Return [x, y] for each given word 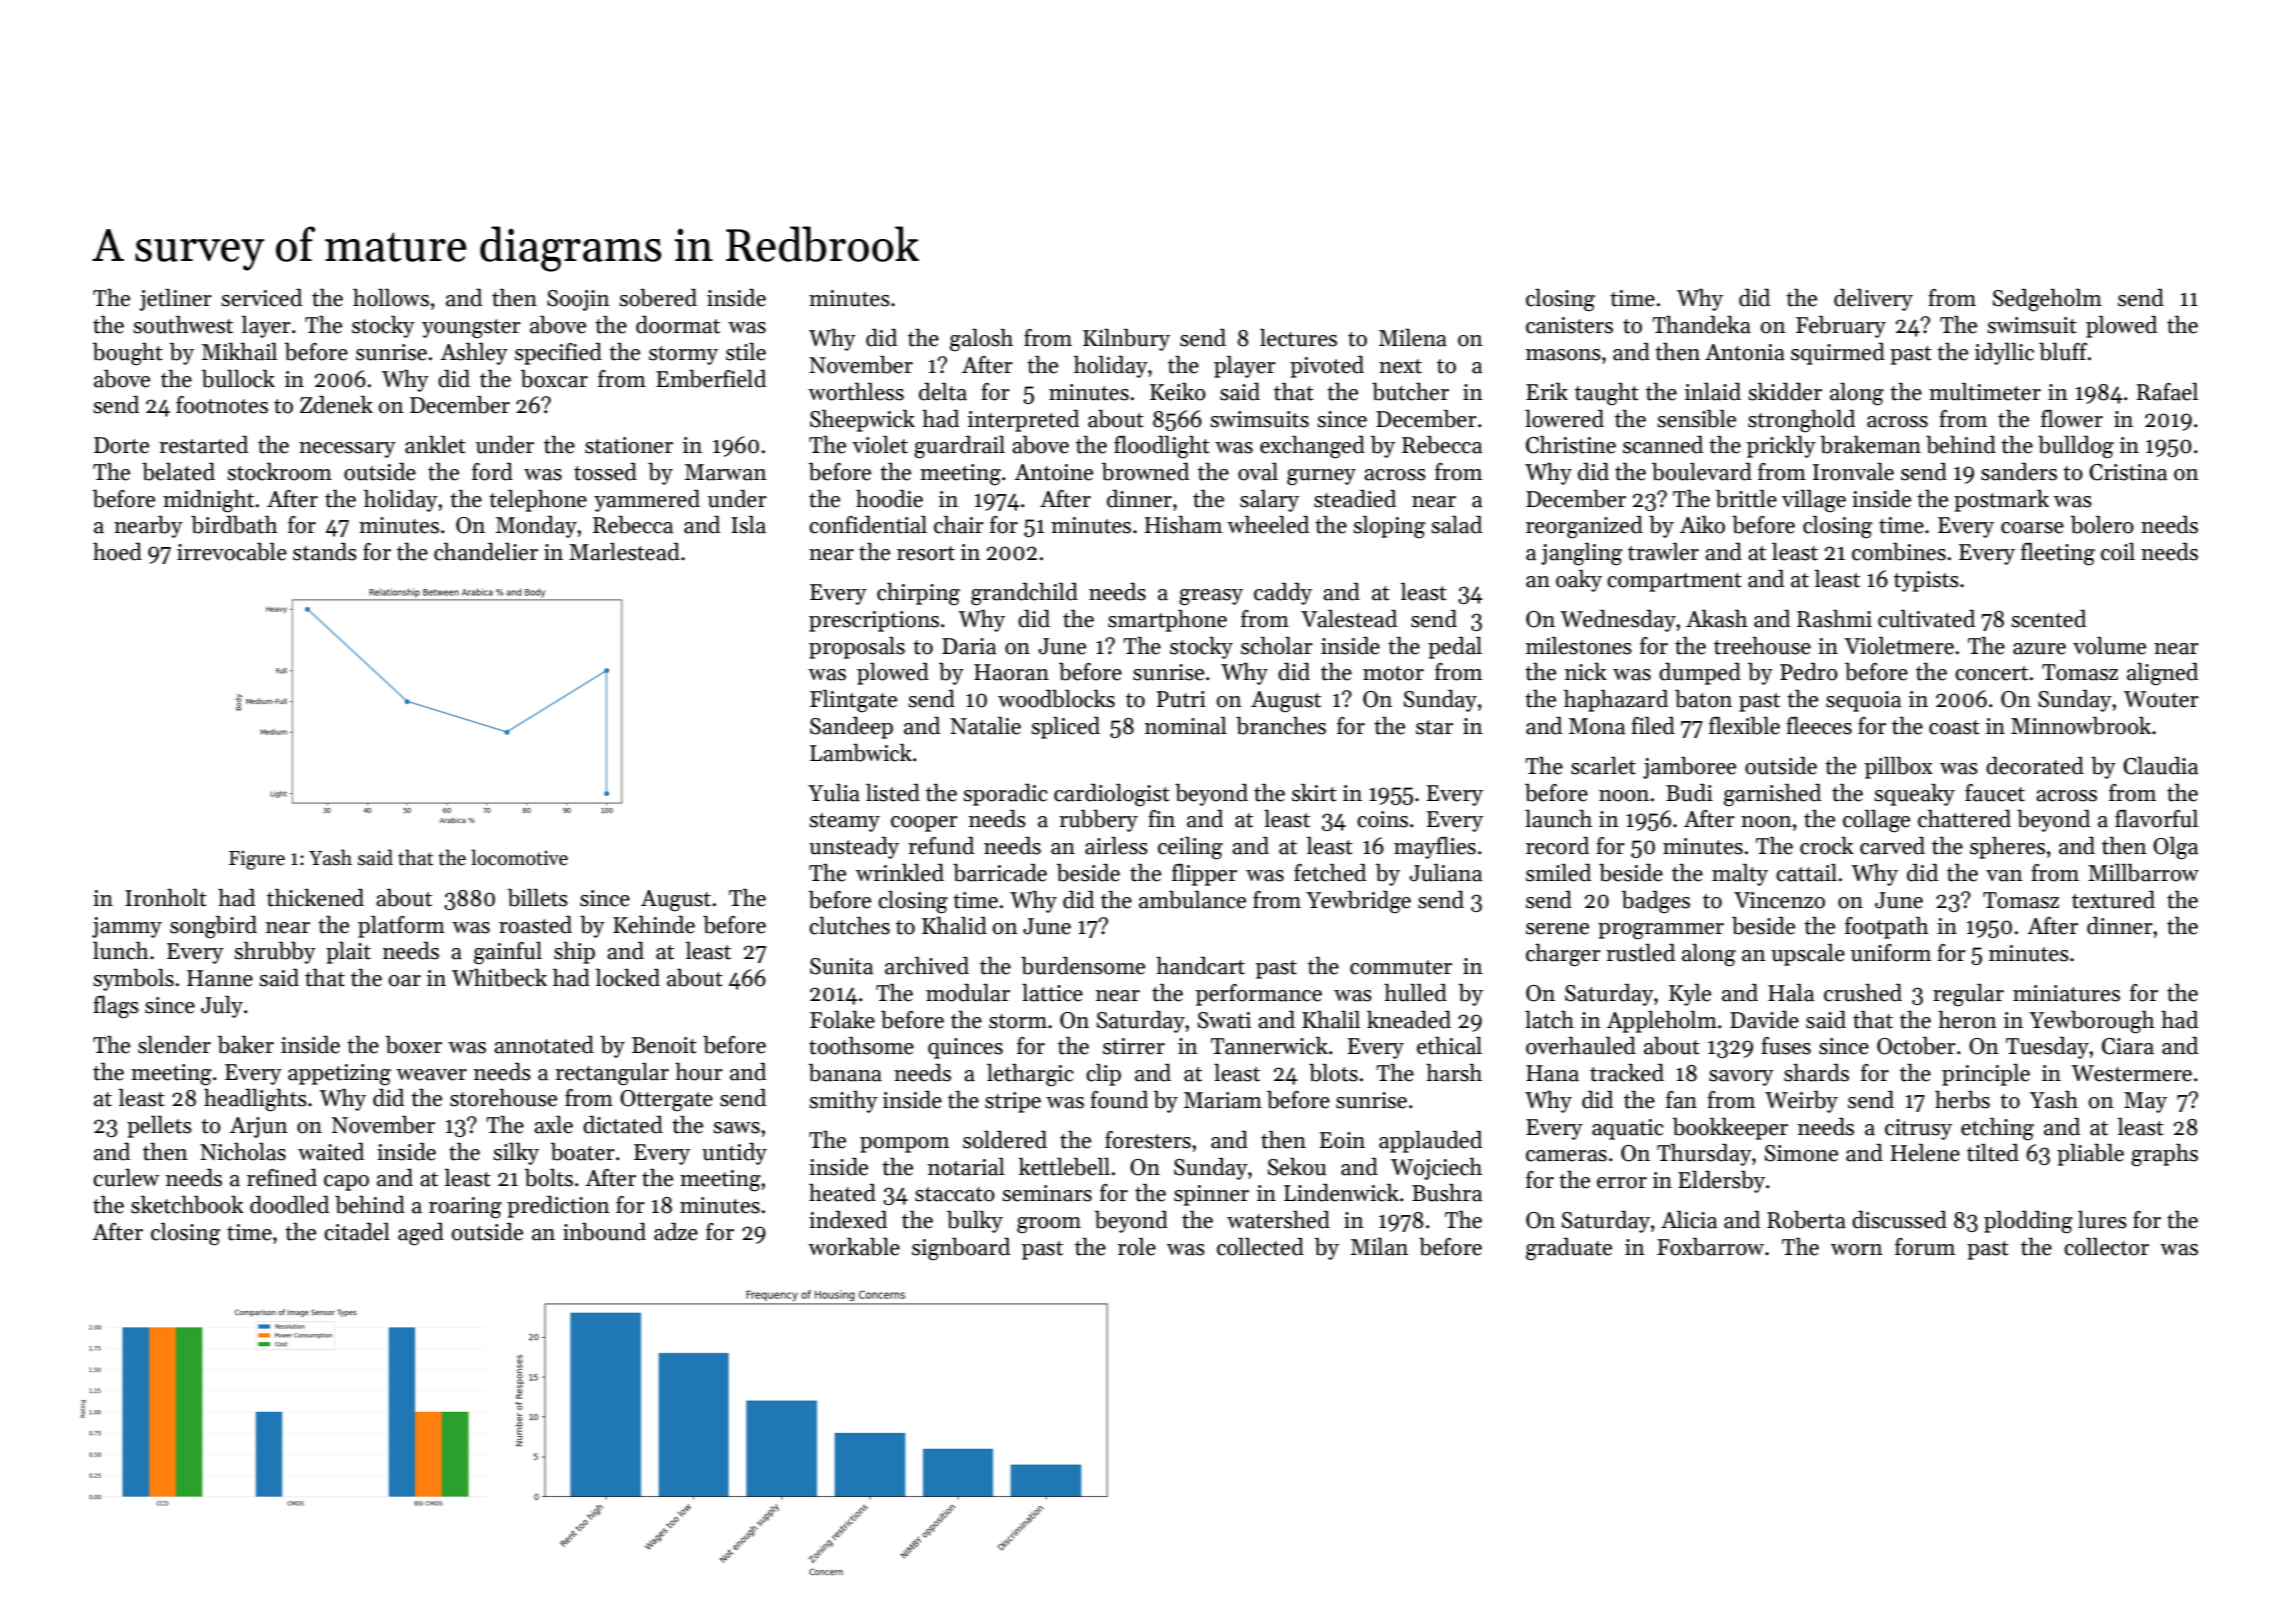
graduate [1569, 1249]
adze [676, 1232]
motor [1393, 673]
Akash [1717, 619]
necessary [347, 450]
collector [2106, 1247]
